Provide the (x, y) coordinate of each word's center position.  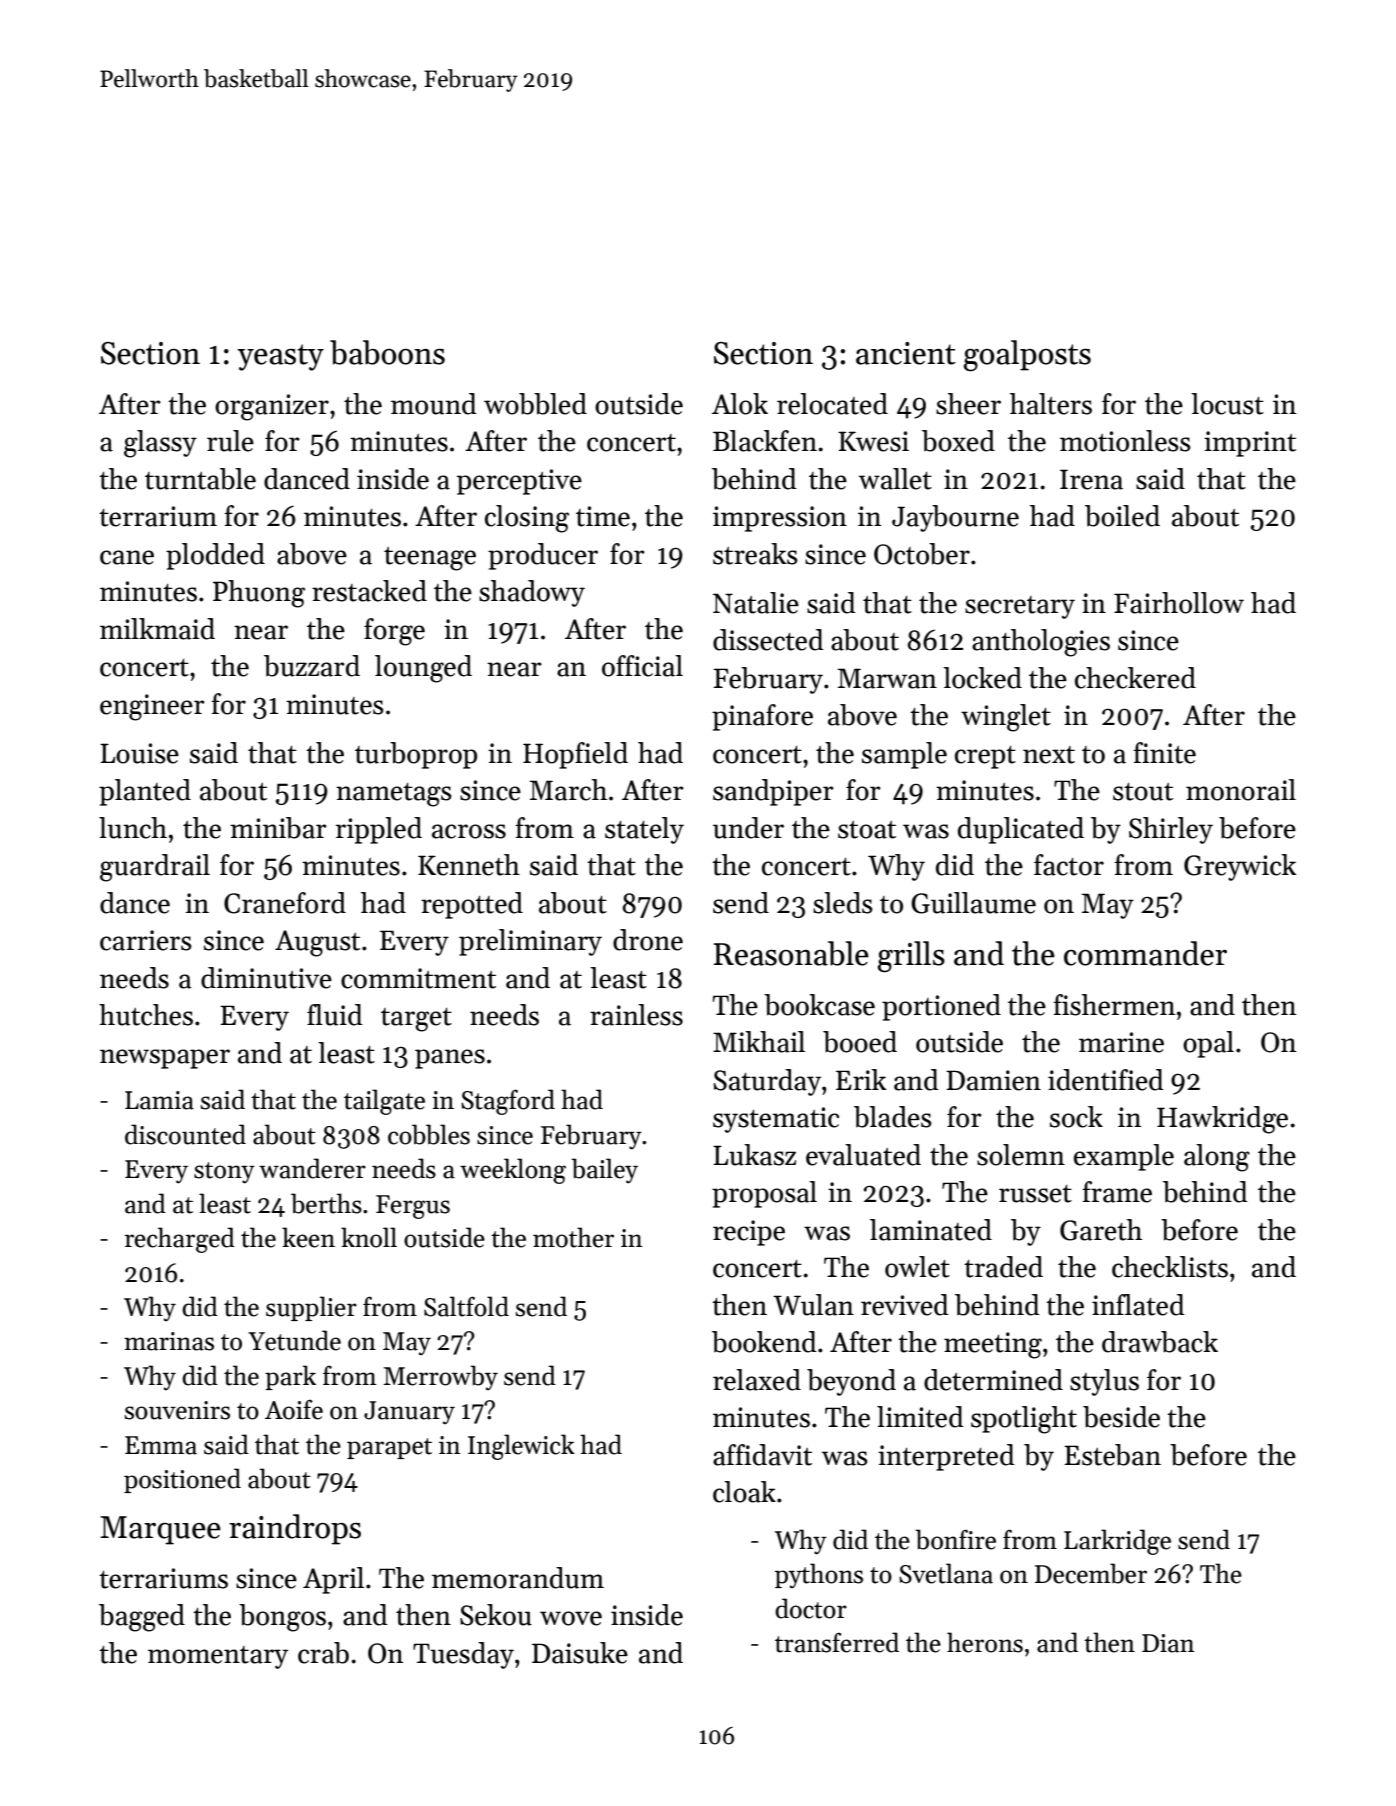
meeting (993, 1345)
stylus (1104, 1382)
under (748, 828)
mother (573, 1237)
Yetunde (294, 1340)
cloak (744, 1492)
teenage (430, 559)
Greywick (1240, 867)
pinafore (762, 717)
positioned (182, 1480)
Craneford (285, 903)
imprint (1250, 444)
